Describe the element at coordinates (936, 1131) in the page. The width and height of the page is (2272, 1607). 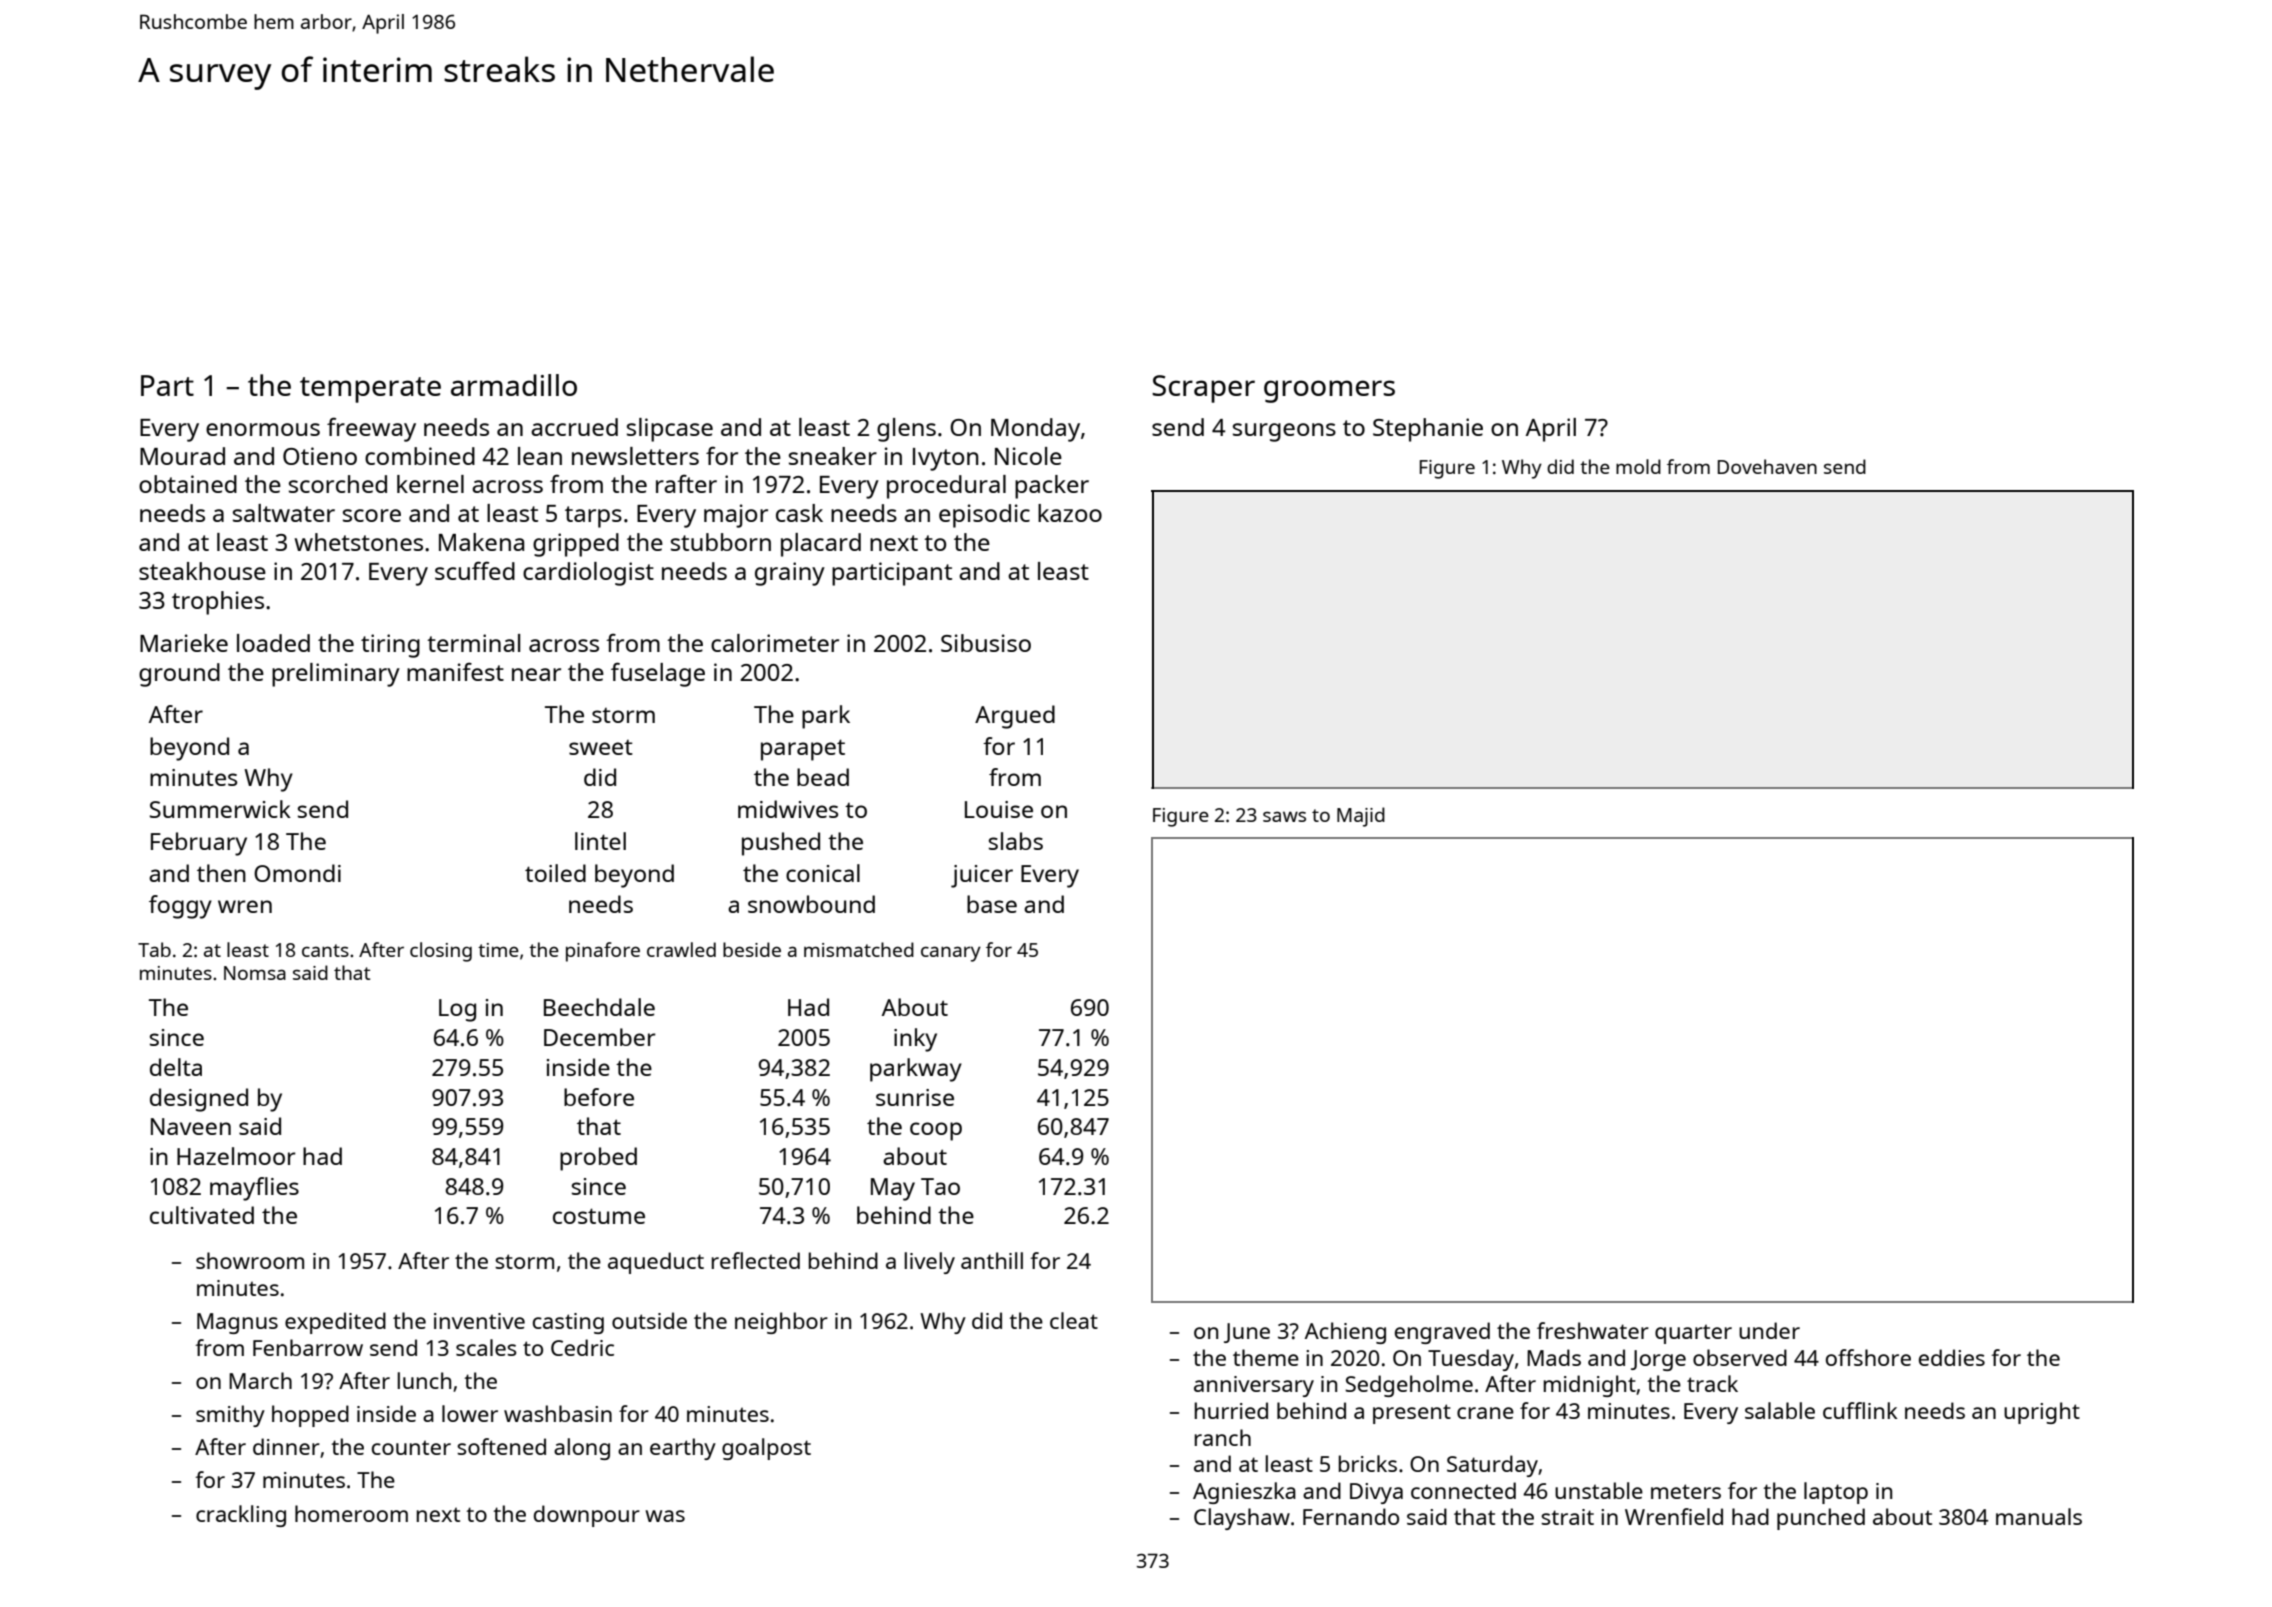
I see `coop` at that location.
